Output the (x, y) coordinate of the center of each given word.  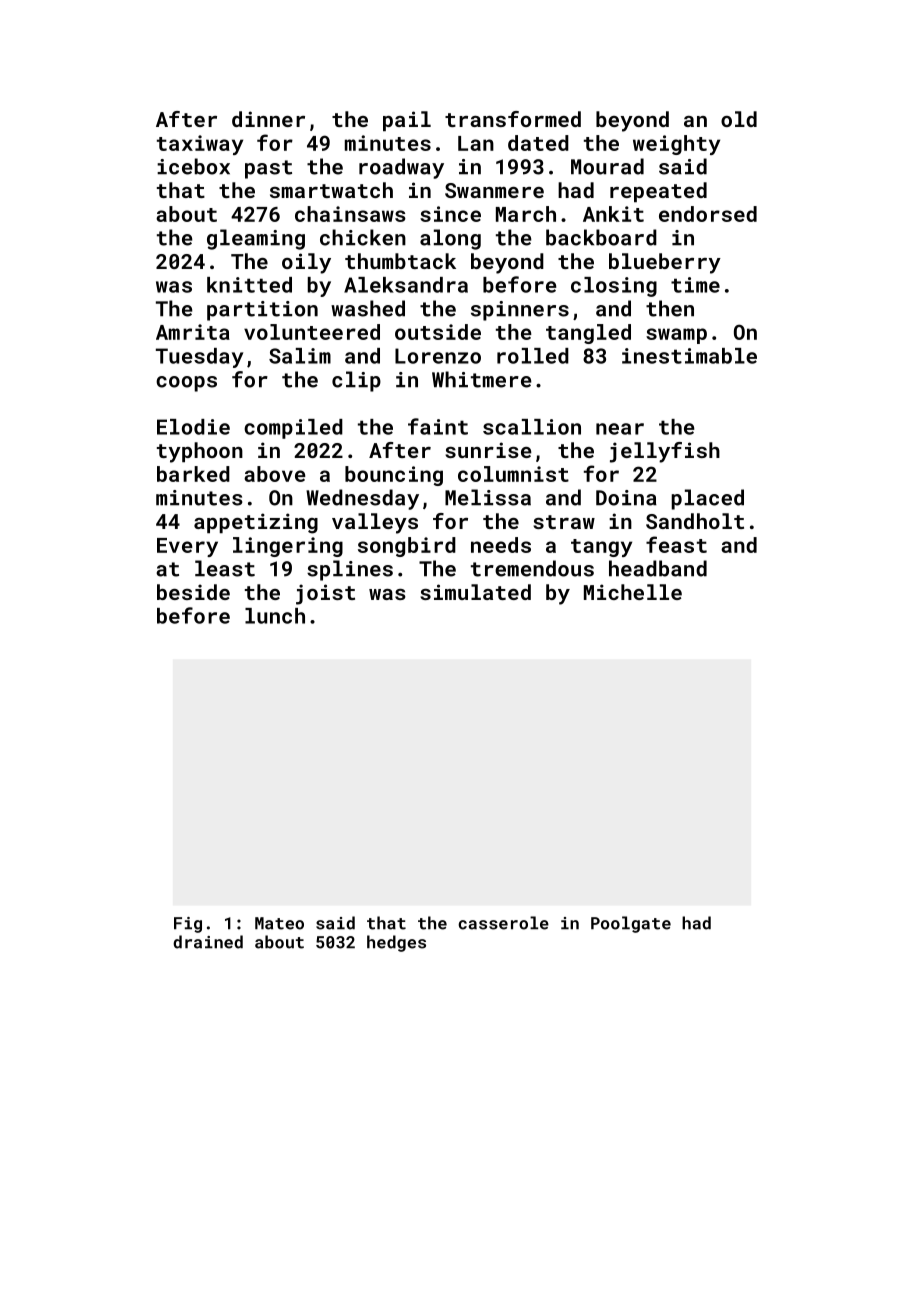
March (526, 214)
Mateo (279, 923)
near (620, 429)
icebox (193, 166)
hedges (396, 943)
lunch (275, 616)
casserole (503, 923)
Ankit (613, 214)
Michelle (633, 592)
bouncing (394, 476)
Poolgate (631, 924)
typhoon (200, 452)
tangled (588, 334)
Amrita (193, 332)
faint (438, 426)
